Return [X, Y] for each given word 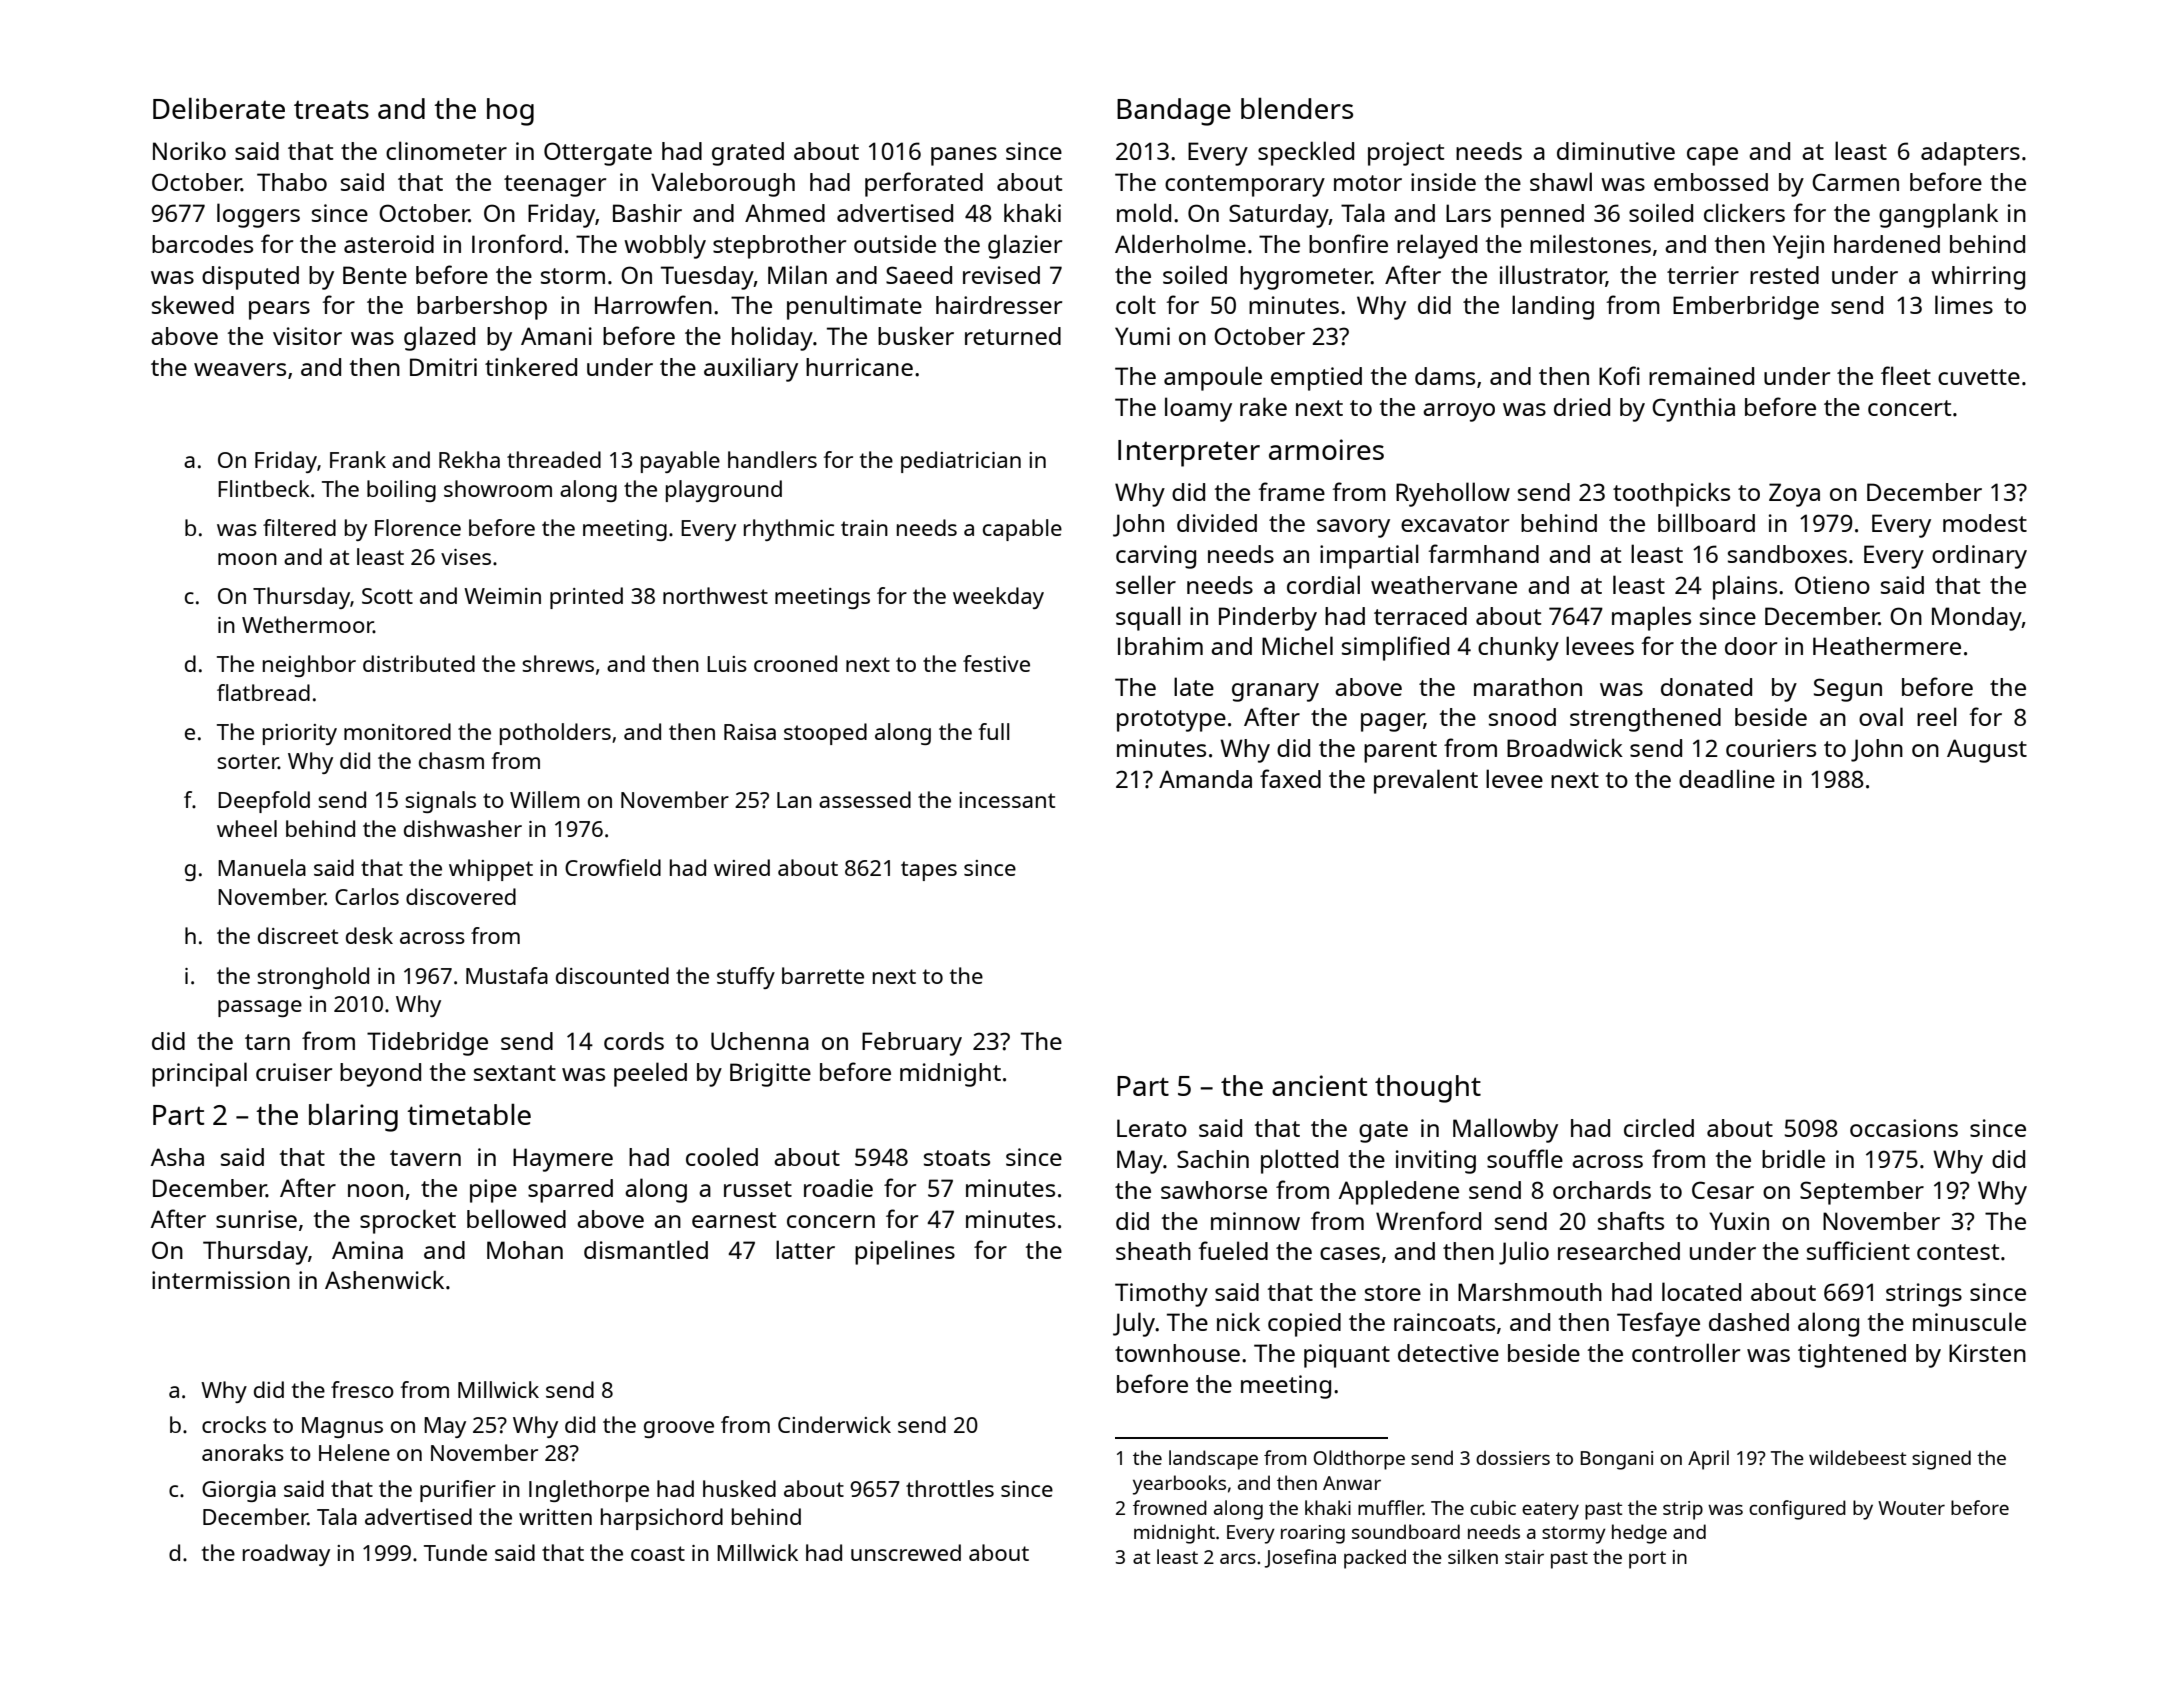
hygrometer [1306, 278]
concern [831, 1221]
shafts [1631, 1220]
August [1987, 751]
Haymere [563, 1160]
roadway [286, 1555]
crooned [795, 663]
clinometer [446, 150]
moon [247, 559]
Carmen [1855, 182]
